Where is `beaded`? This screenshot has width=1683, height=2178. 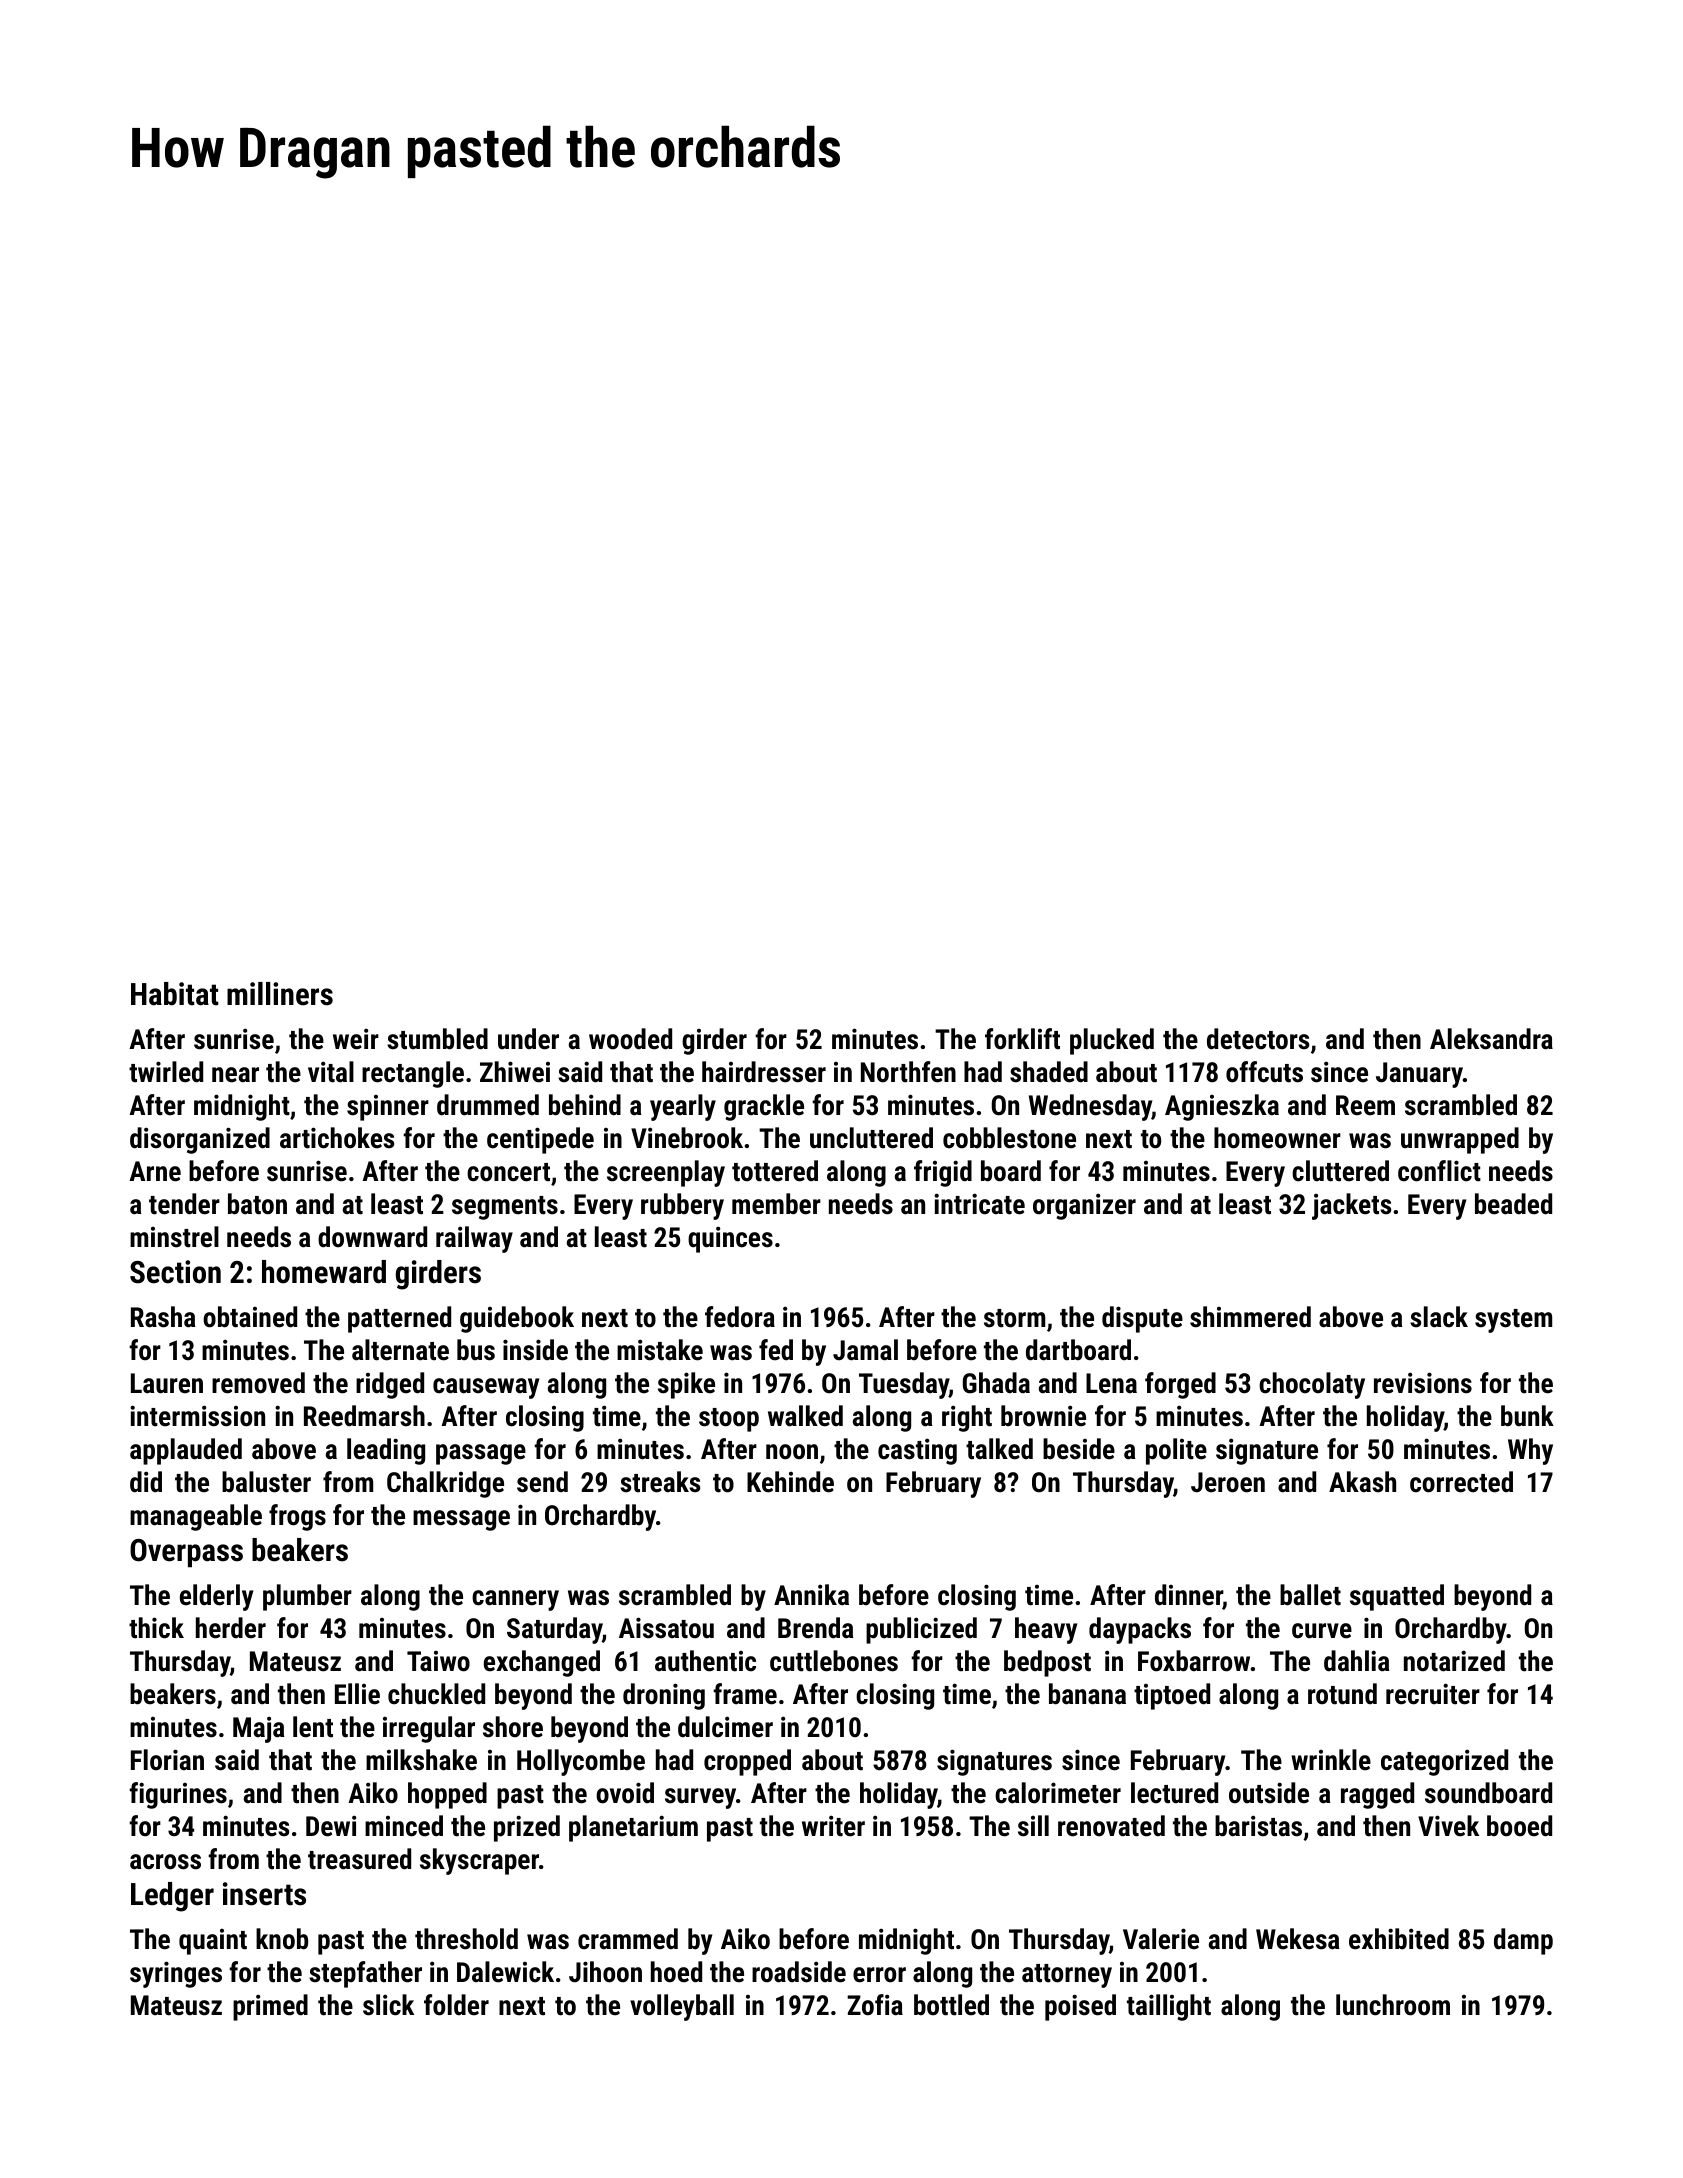
beaded is located at coordinates (1513, 1204).
